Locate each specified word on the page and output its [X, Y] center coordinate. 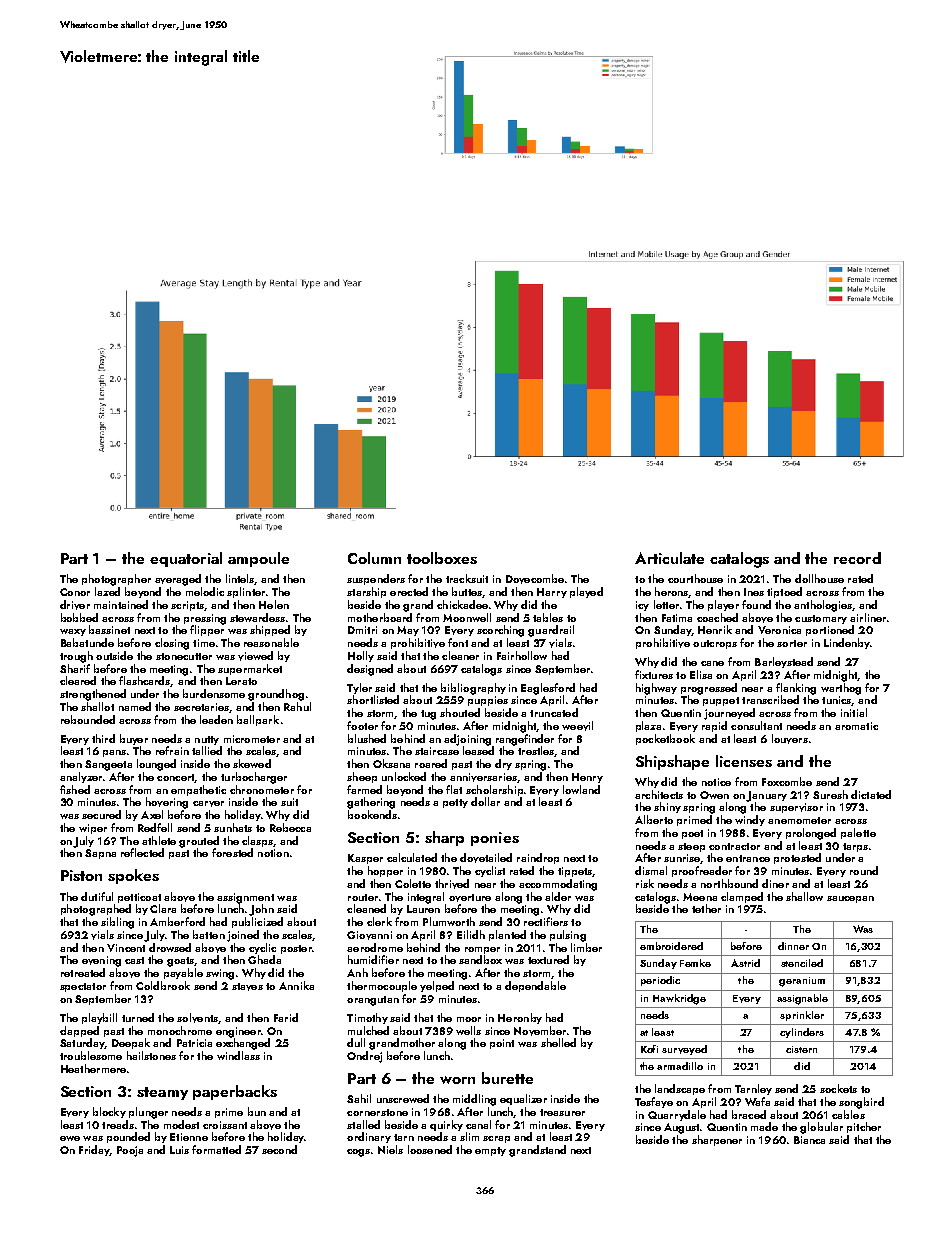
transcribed [770, 699]
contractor [734, 846]
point [502, 1044]
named [135, 706]
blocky [109, 1112]
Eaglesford [548, 689]
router [363, 897]
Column [374, 558]
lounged [156, 765]
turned [138, 1017]
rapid [714, 726]
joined [243, 936]
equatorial [186, 559]
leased [478, 750]
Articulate [669, 558]
